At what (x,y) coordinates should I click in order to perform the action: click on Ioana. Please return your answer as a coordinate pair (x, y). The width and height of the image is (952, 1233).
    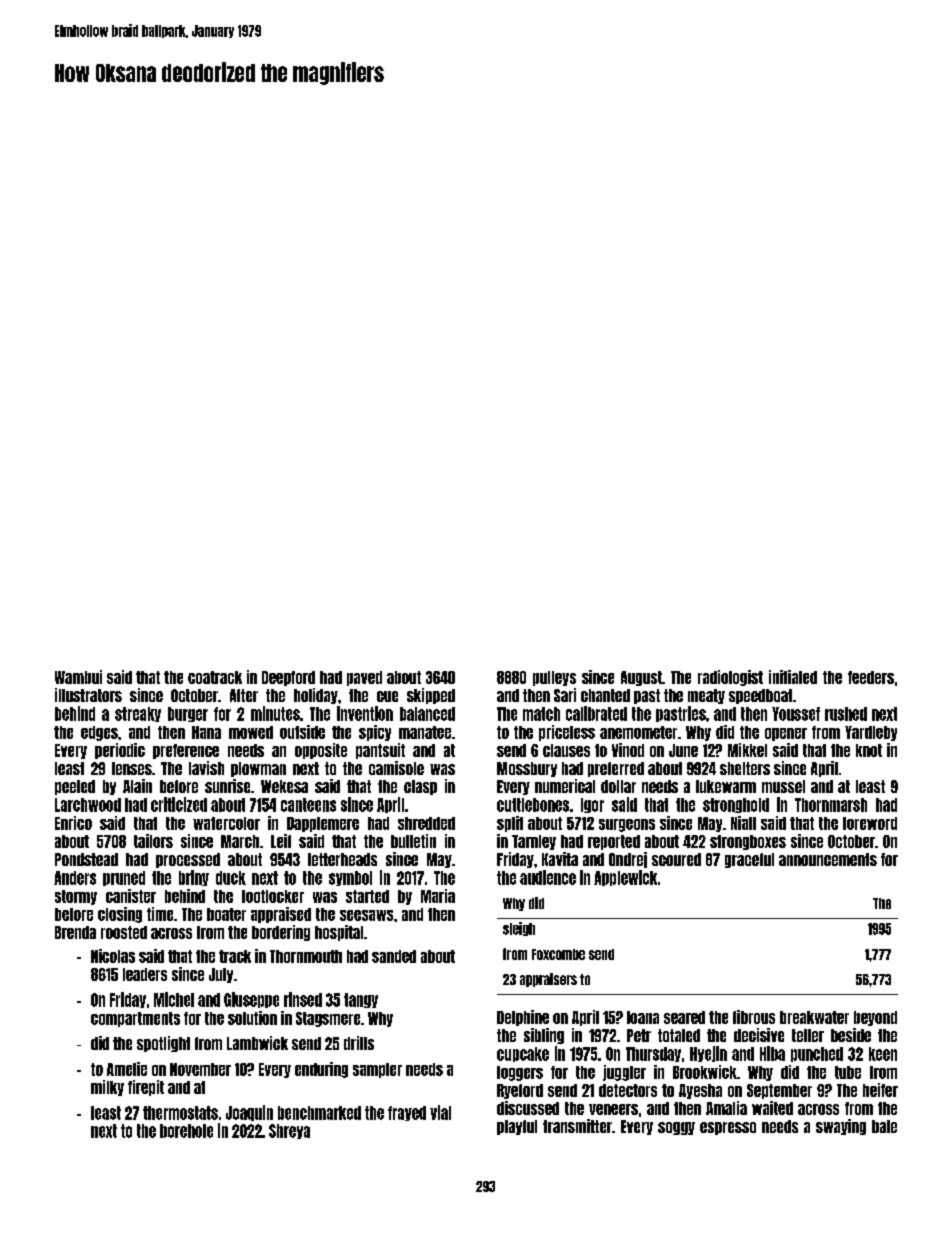
    Looking at the image, I should click on (643, 1017).
